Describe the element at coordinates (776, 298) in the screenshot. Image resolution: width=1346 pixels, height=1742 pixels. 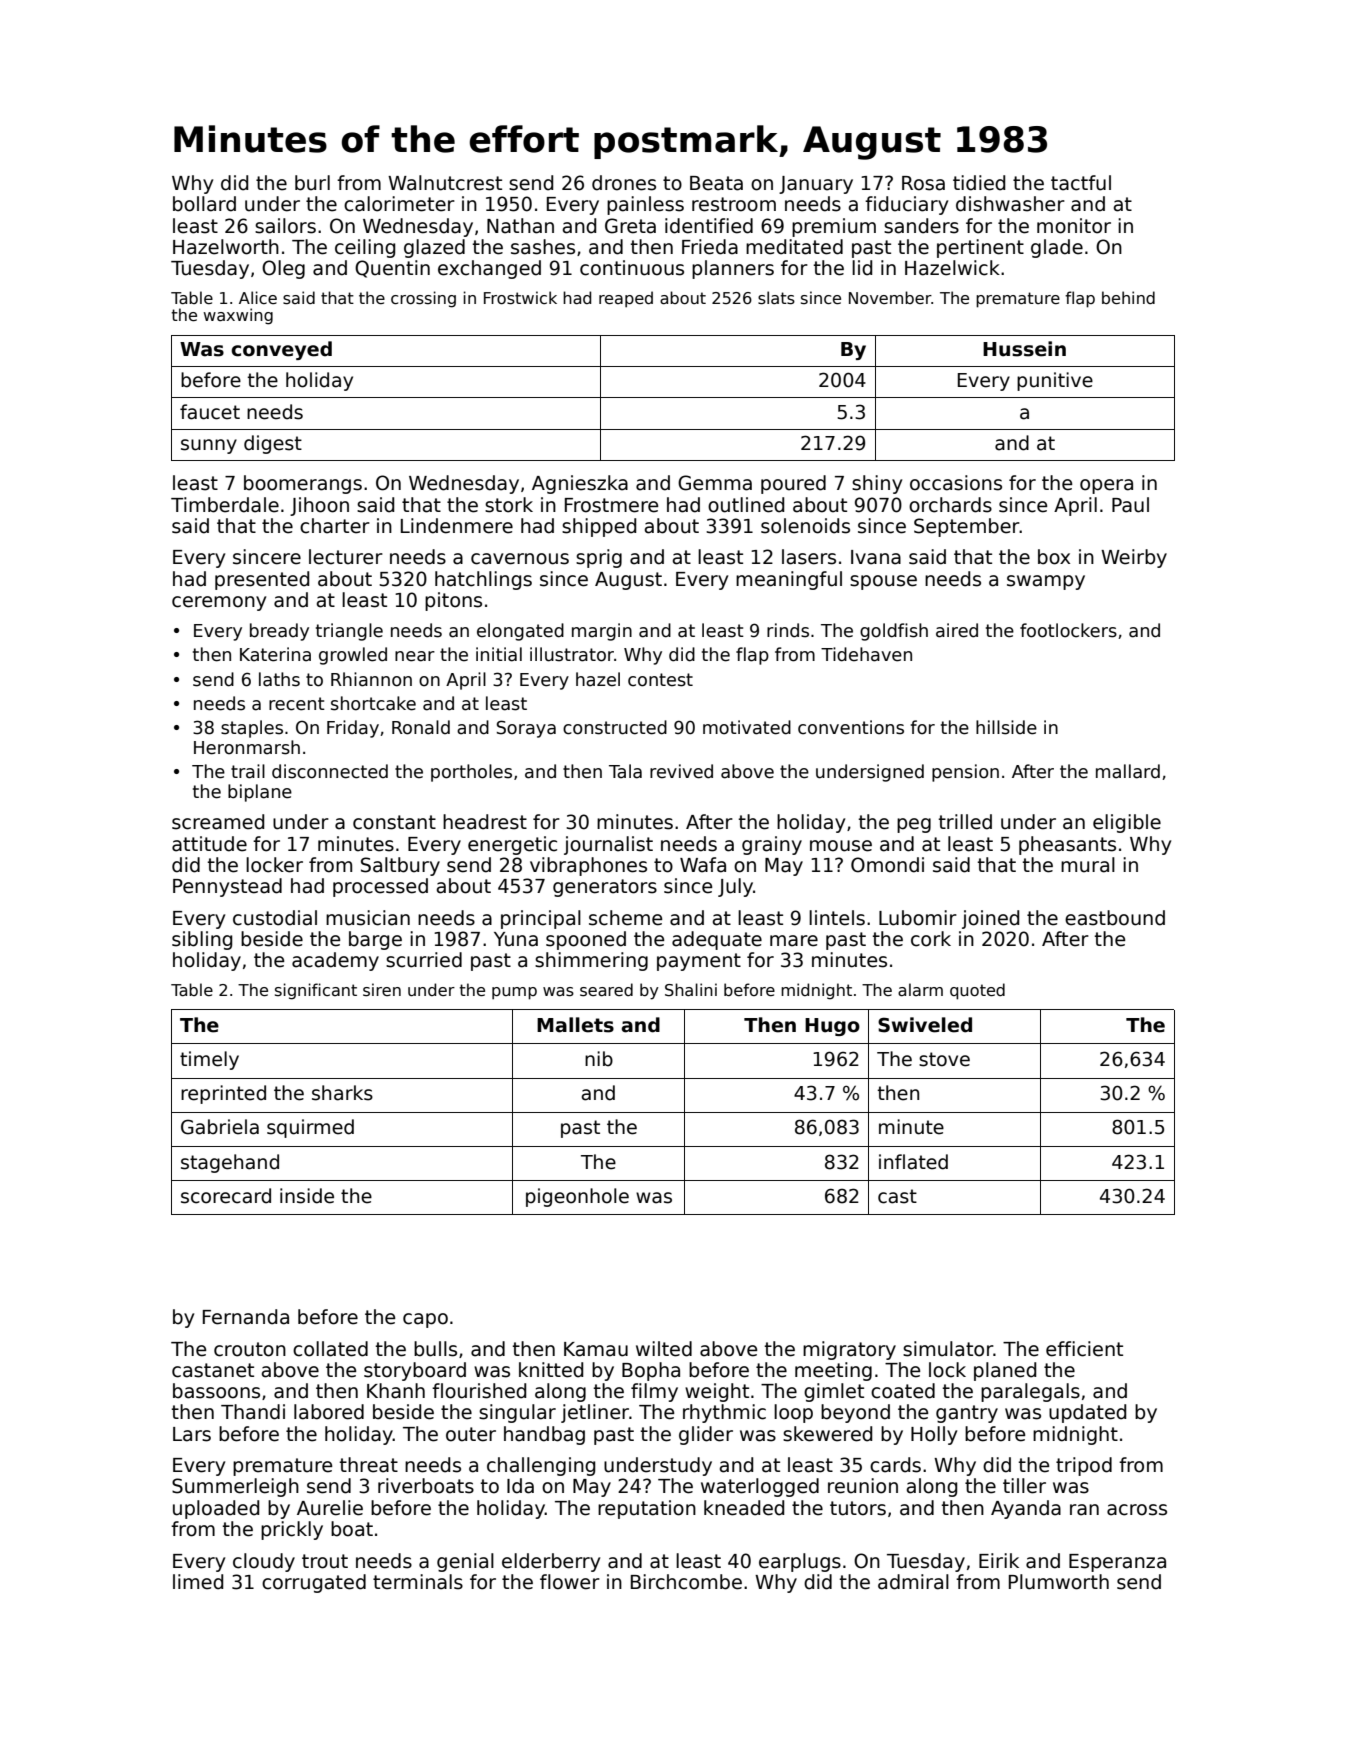
I see `slats` at that location.
